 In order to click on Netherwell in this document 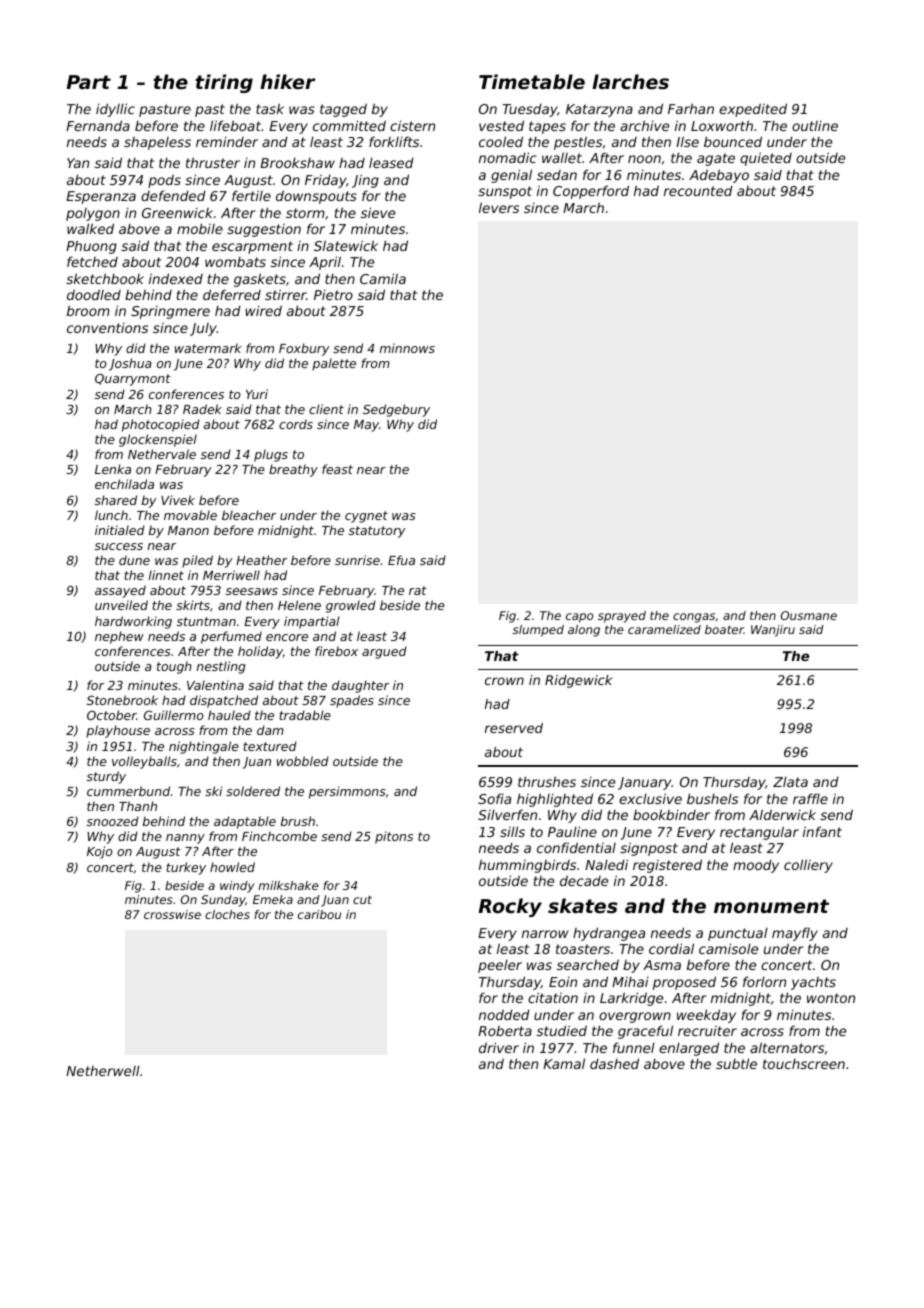, I will do `click(103, 1070)`.
